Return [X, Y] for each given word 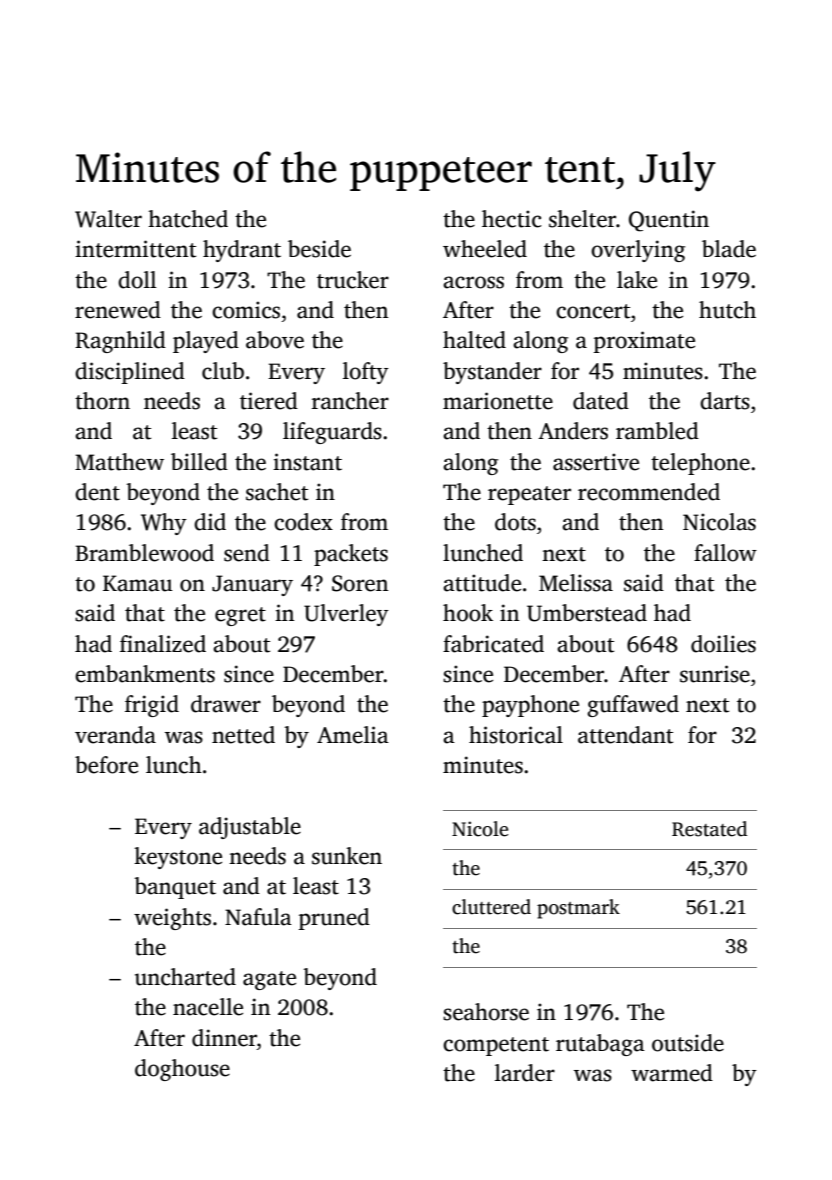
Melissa [576, 583]
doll [137, 280]
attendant [625, 735]
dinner [224, 1038]
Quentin [669, 221]
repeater [529, 495]
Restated [709, 829]
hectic [512, 219]
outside [688, 1043]
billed [199, 462]
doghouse [182, 1070]
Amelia [353, 735]
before [106, 765]
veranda [115, 735]
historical [516, 735]
